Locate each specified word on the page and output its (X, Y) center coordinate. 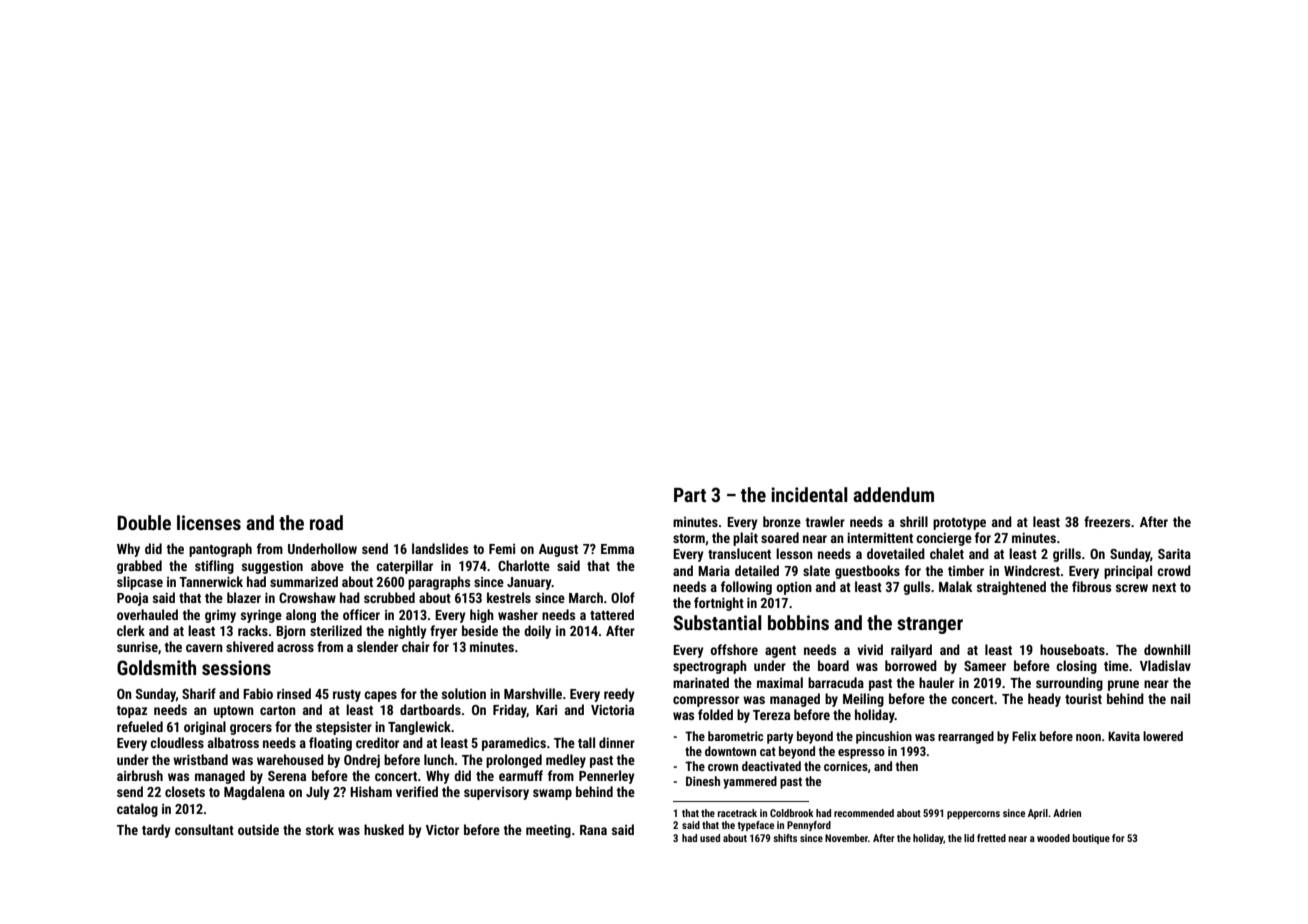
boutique (1091, 839)
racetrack (737, 813)
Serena (287, 776)
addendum (893, 494)
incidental (809, 494)
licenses (209, 522)
